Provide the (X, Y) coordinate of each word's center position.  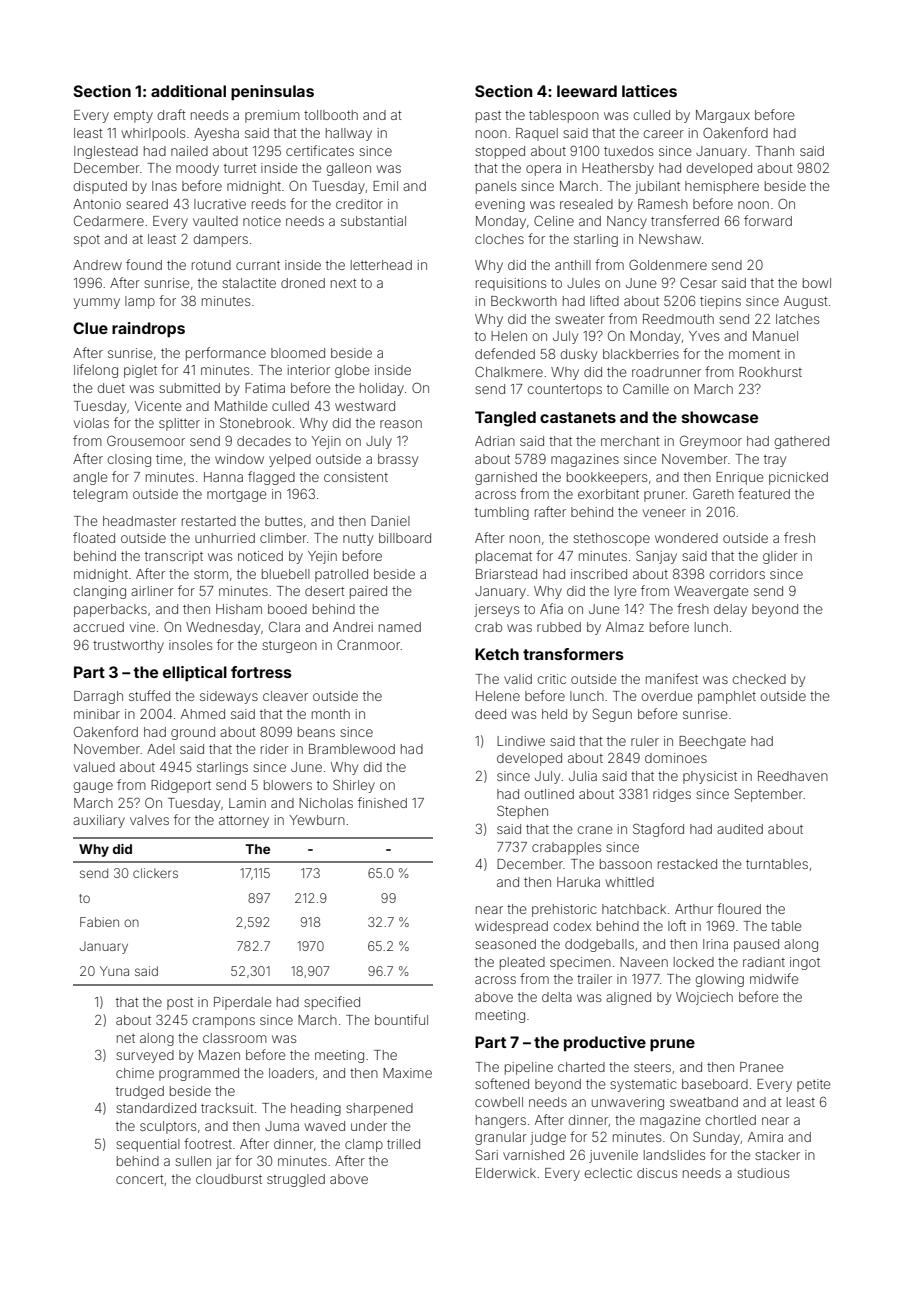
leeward (587, 91)
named (400, 627)
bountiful (401, 1019)
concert (140, 1179)
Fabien (99, 922)
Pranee (762, 1067)
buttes (283, 521)
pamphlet (727, 697)
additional (188, 91)
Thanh (774, 151)
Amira (765, 1137)
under (369, 1126)
